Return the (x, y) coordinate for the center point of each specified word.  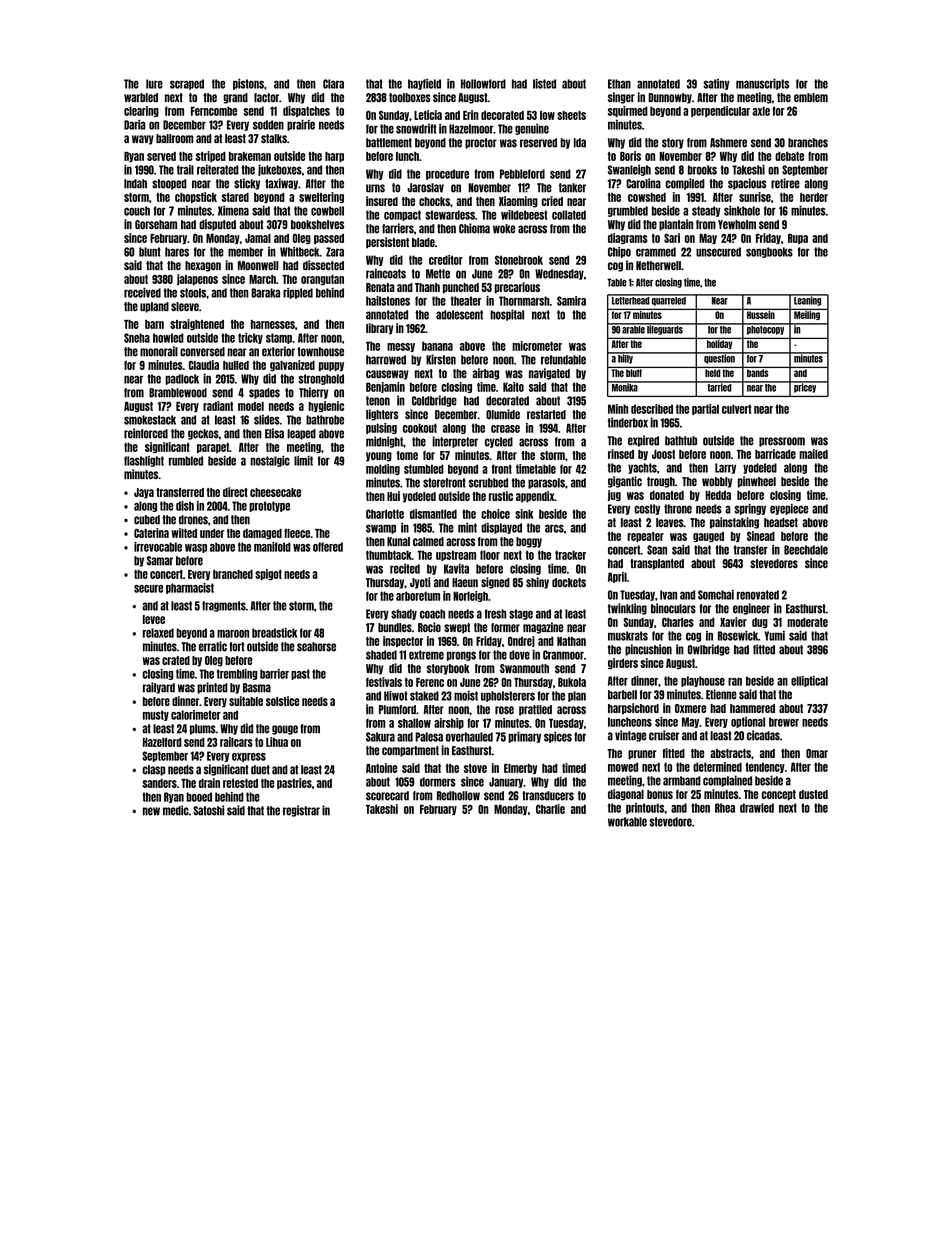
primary (524, 737)
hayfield (424, 84)
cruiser (664, 735)
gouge (285, 730)
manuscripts (762, 84)
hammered (752, 708)
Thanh (427, 287)
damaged (262, 534)
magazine (543, 628)
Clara (333, 84)
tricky (250, 338)
